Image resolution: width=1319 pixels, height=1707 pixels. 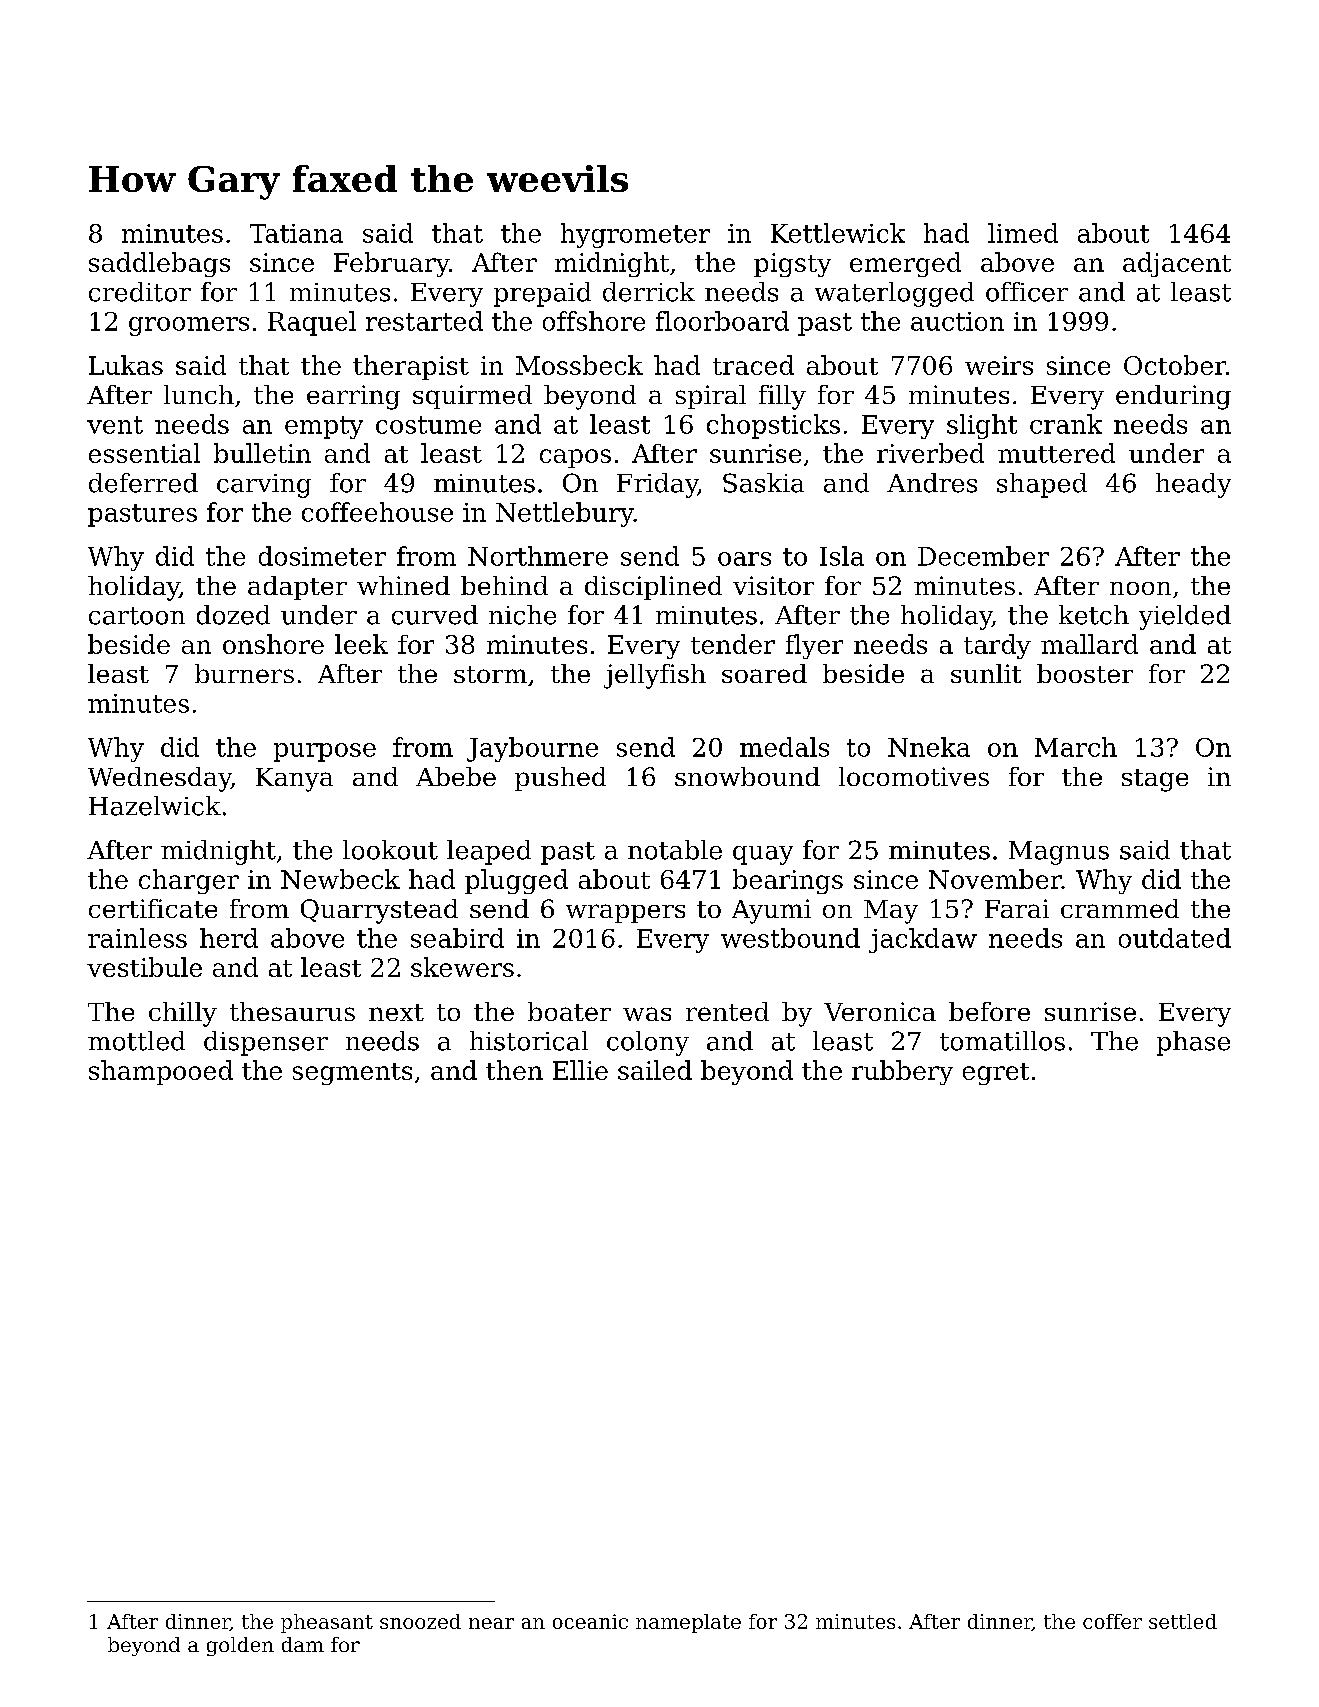 What do you see at coordinates (296, 233) in the page?
I see `Tatiana` at bounding box center [296, 233].
